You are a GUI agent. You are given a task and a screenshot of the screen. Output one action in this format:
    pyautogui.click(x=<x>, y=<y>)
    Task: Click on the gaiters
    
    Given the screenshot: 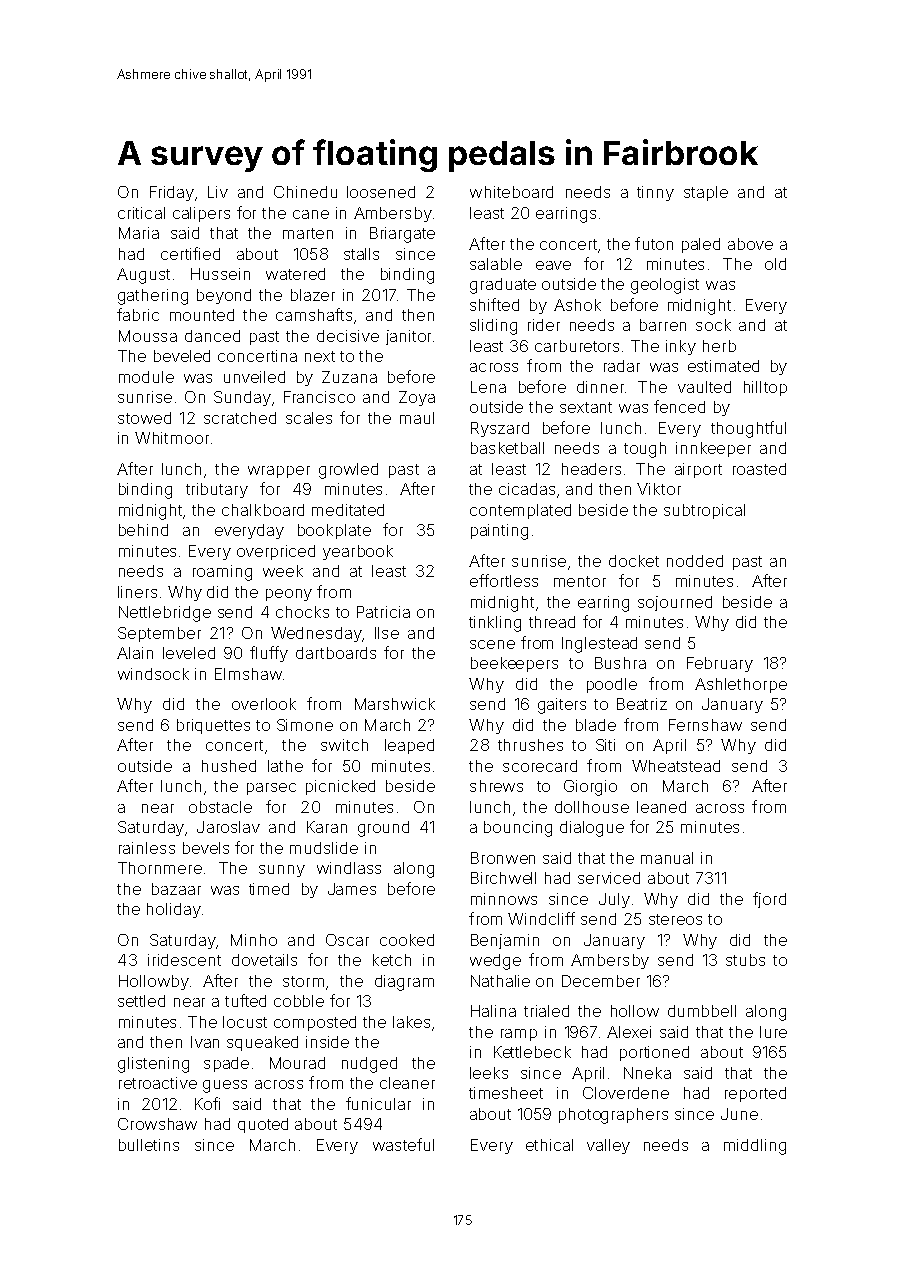 What is the action you would take?
    pyautogui.click(x=562, y=706)
